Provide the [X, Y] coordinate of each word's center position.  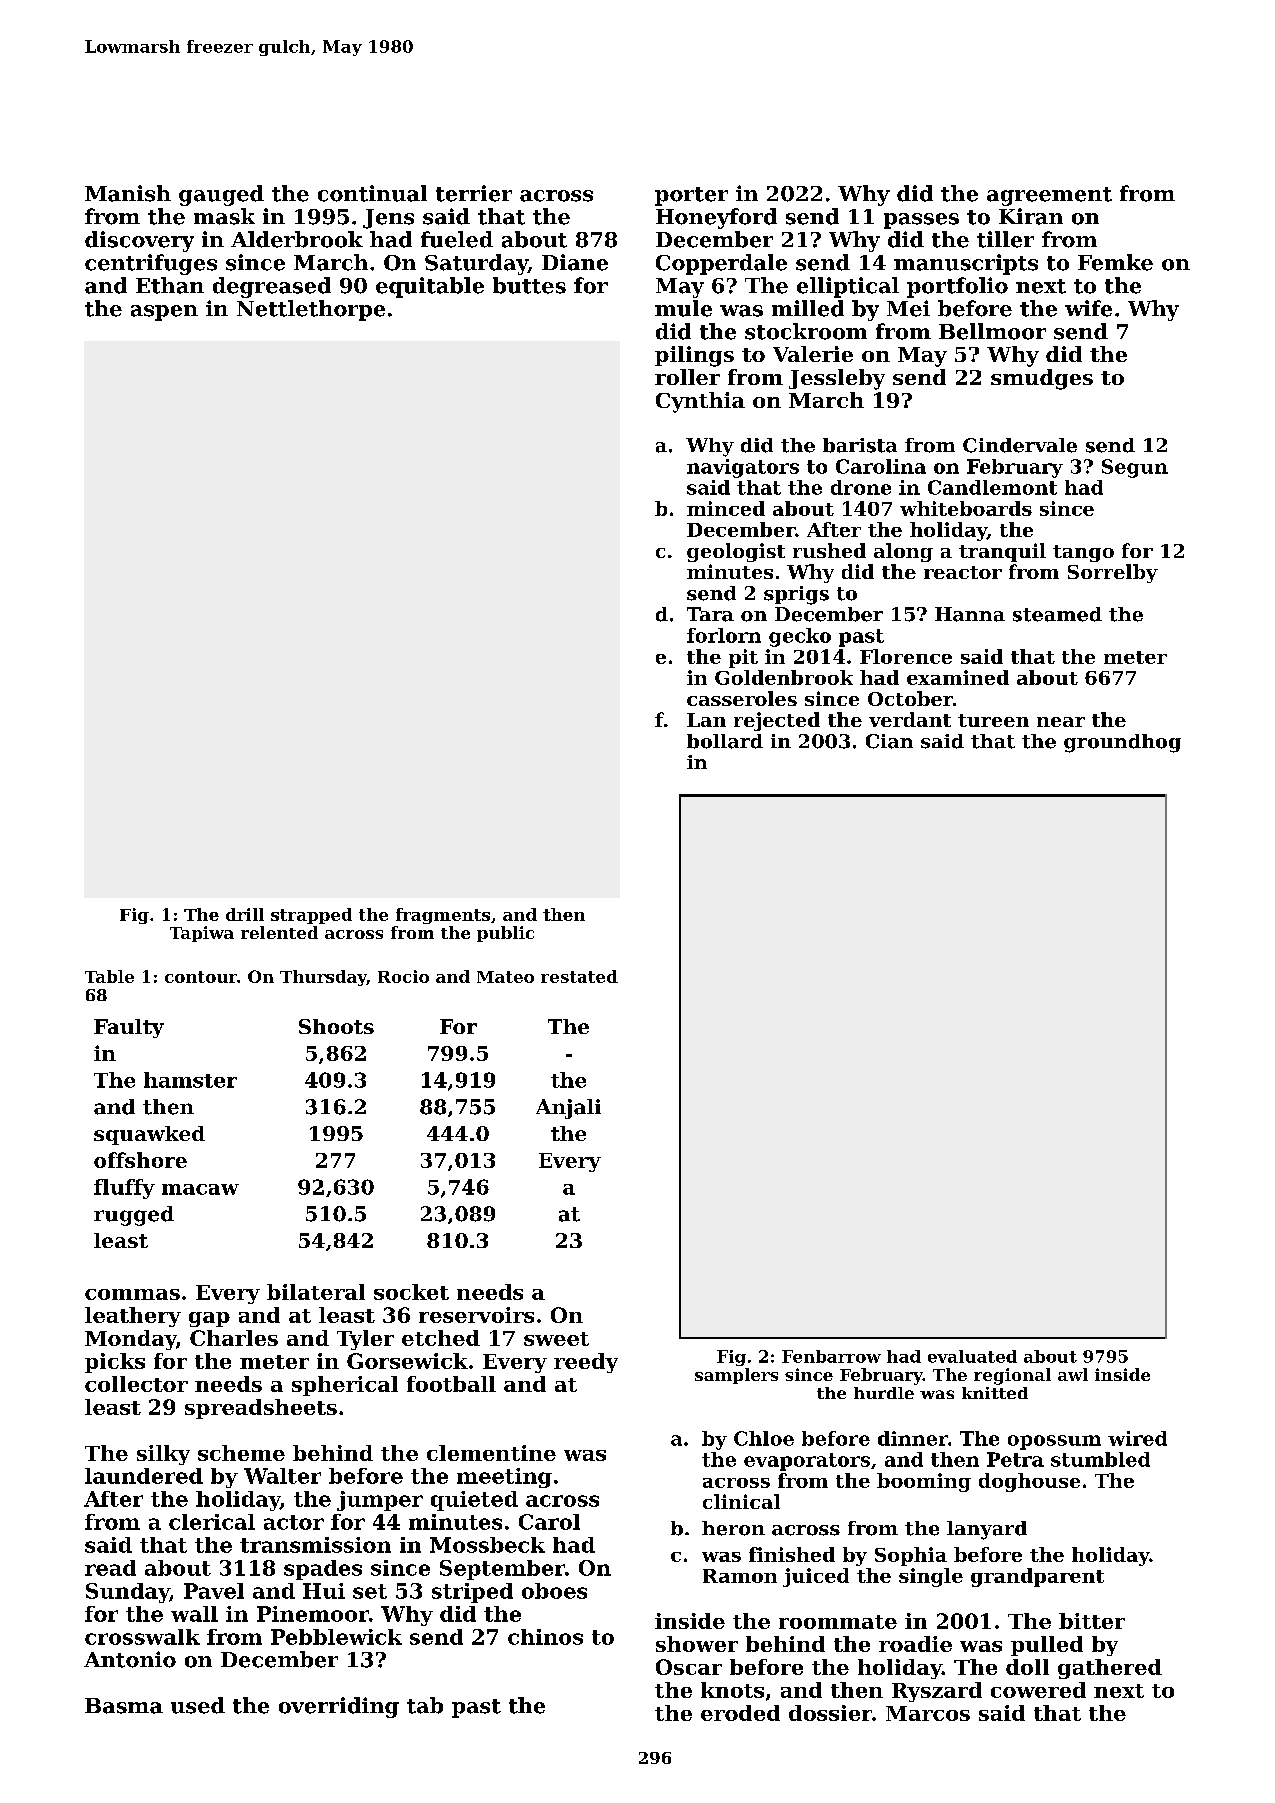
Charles [234, 1338]
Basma [124, 1706]
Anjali [568, 1109]
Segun [1135, 468]
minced [726, 508]
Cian [889, 741]
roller [687, 377]
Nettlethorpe [311, 310]
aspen [164, 313]
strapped [311, 916]
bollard [725, 741]
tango [1083, 553]
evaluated [972, 1356]
